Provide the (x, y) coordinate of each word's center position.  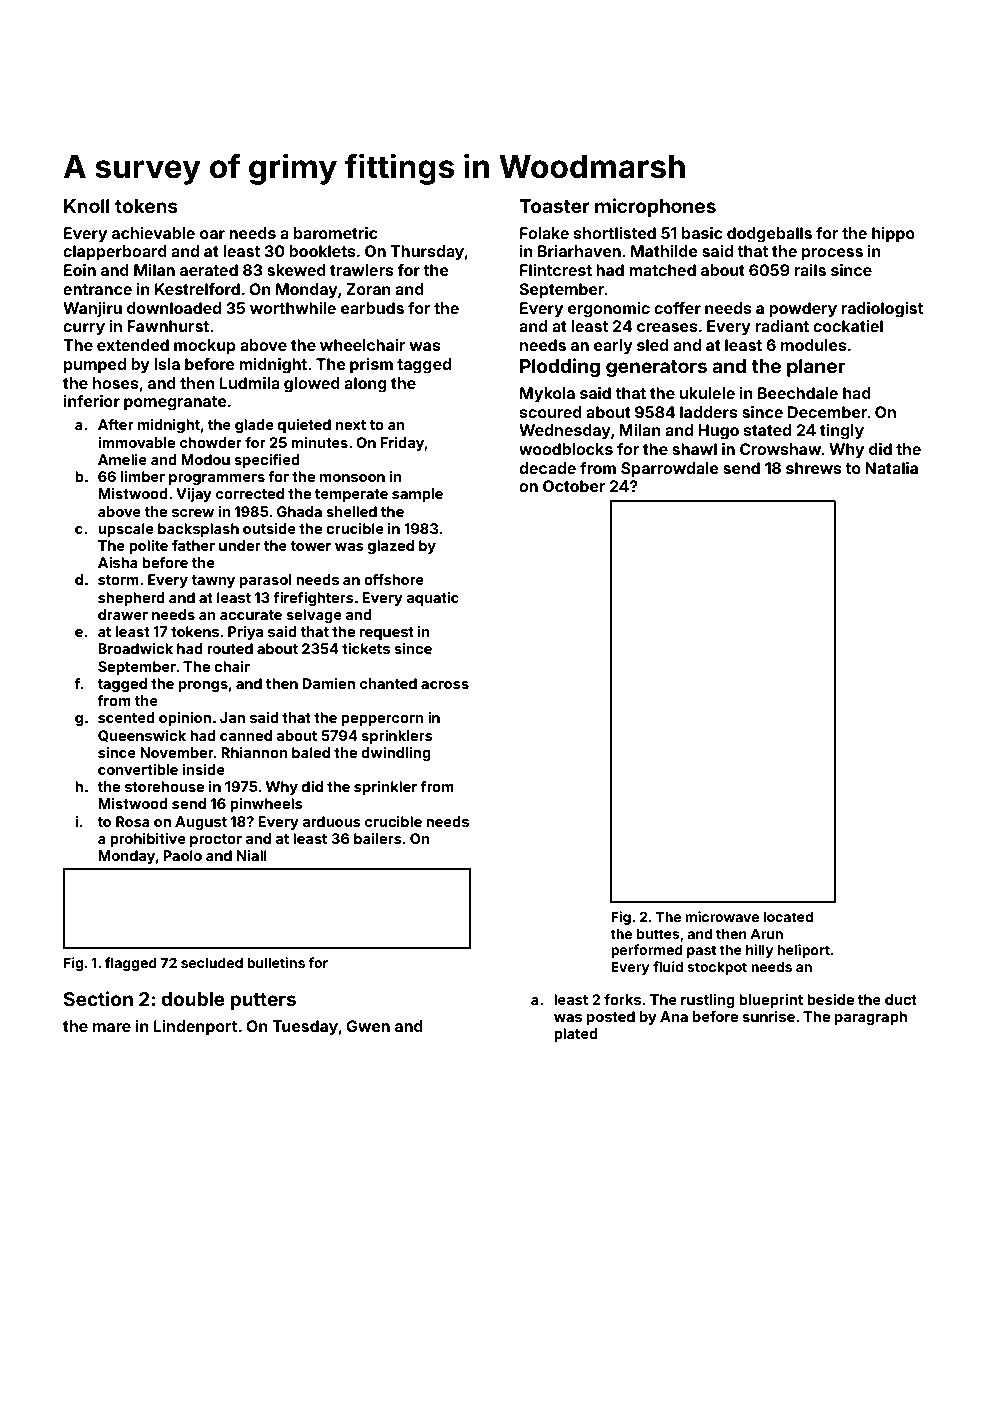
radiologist (882, 310)
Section (98, 998)
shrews (814, 468)
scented (126, 717)
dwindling (396, 754)
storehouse (164, 786)
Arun (766, 934)
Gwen (368, 1026)
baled (311, 752)
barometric (336, 233)
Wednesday (565, 432)
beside (830, 999)
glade (254, 426)
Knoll (87, 206)
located (788, 917)
